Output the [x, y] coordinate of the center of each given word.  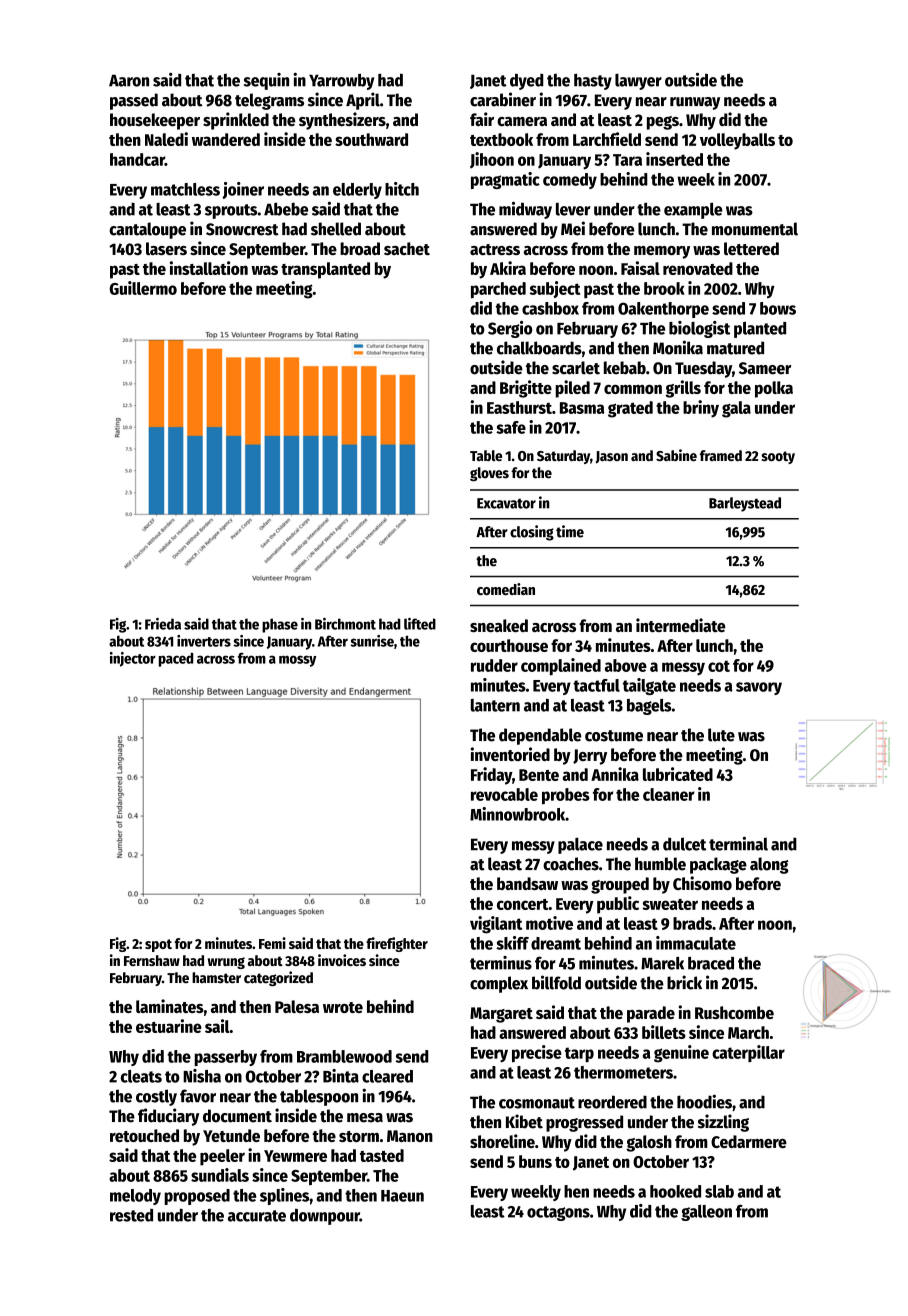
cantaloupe [147, 230]
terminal [738, 843]
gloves [489, 474]
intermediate [681, 625]
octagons [558, 1213]
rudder [494, 665]
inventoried [510, 754]
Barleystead [745, 504]
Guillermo [143, 288]
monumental [755, 229]
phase [280, 625]
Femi [272, 943]
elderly [357, 191]
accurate [257, 1216]
